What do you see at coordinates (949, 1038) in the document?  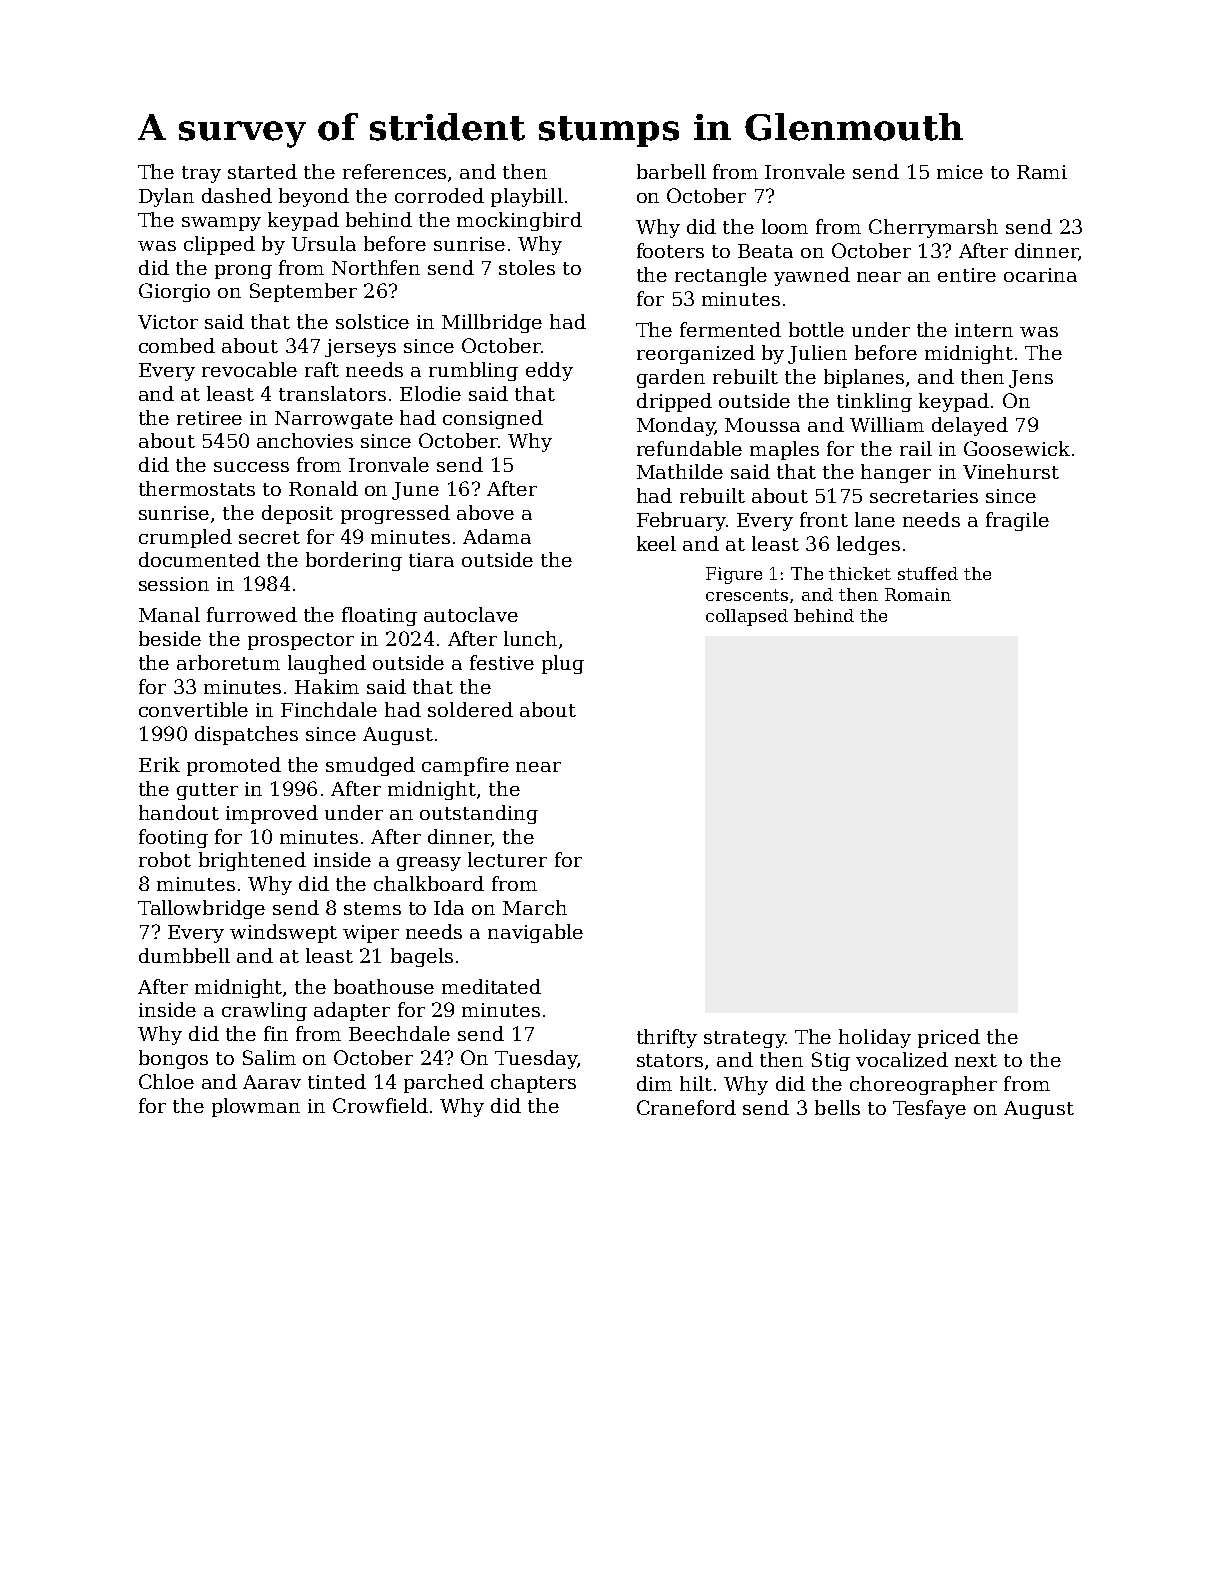 I see `priced` at bounding box center [949, 1038].
